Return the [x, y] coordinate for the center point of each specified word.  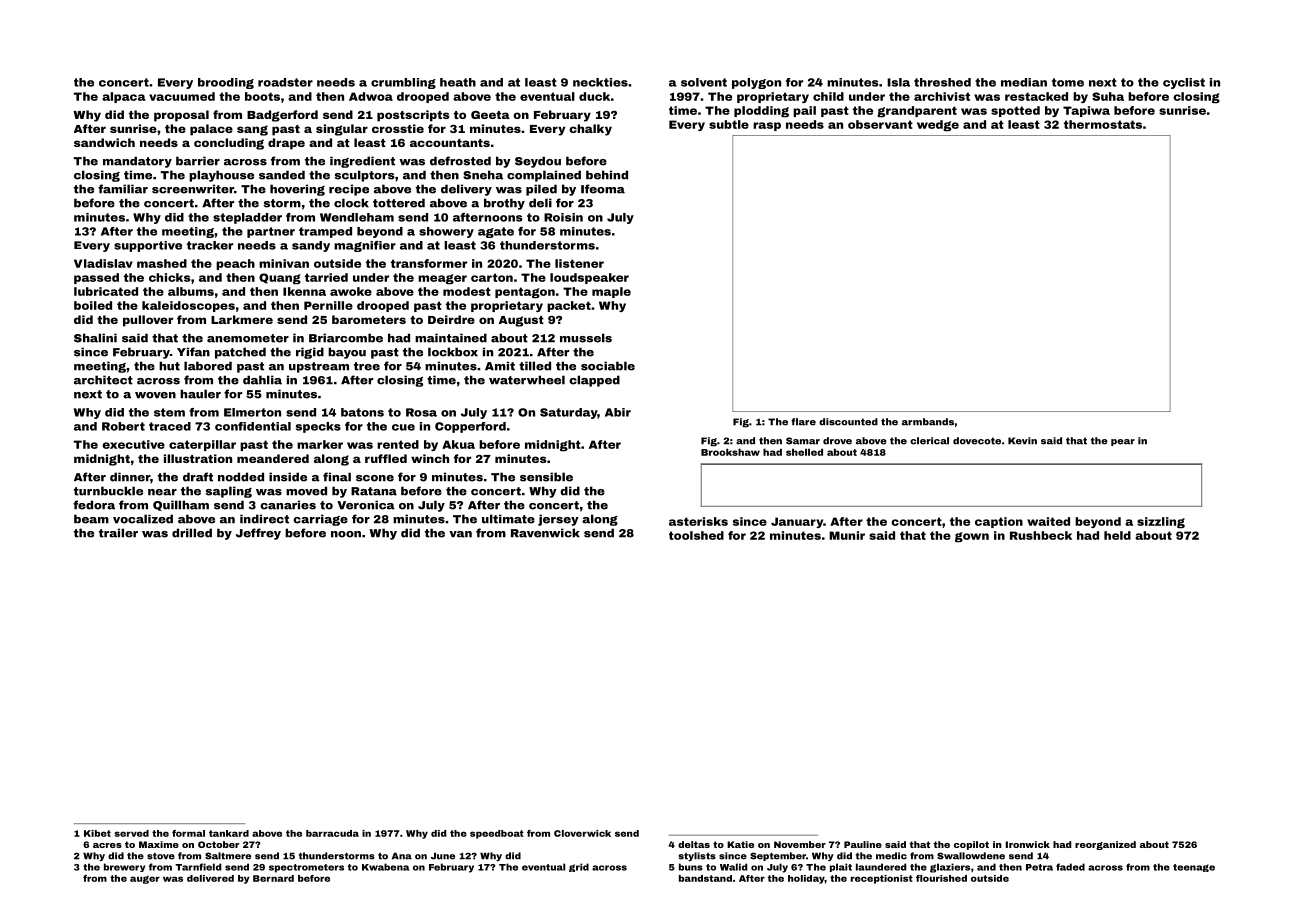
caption [999, 522]
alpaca [123, 97]
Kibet [97, 833]
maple [611, 292]
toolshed [696, 535]
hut [169, 366]
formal [188, 833]
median [1024, 82]
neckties [600, 82]
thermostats [1103, 124]
